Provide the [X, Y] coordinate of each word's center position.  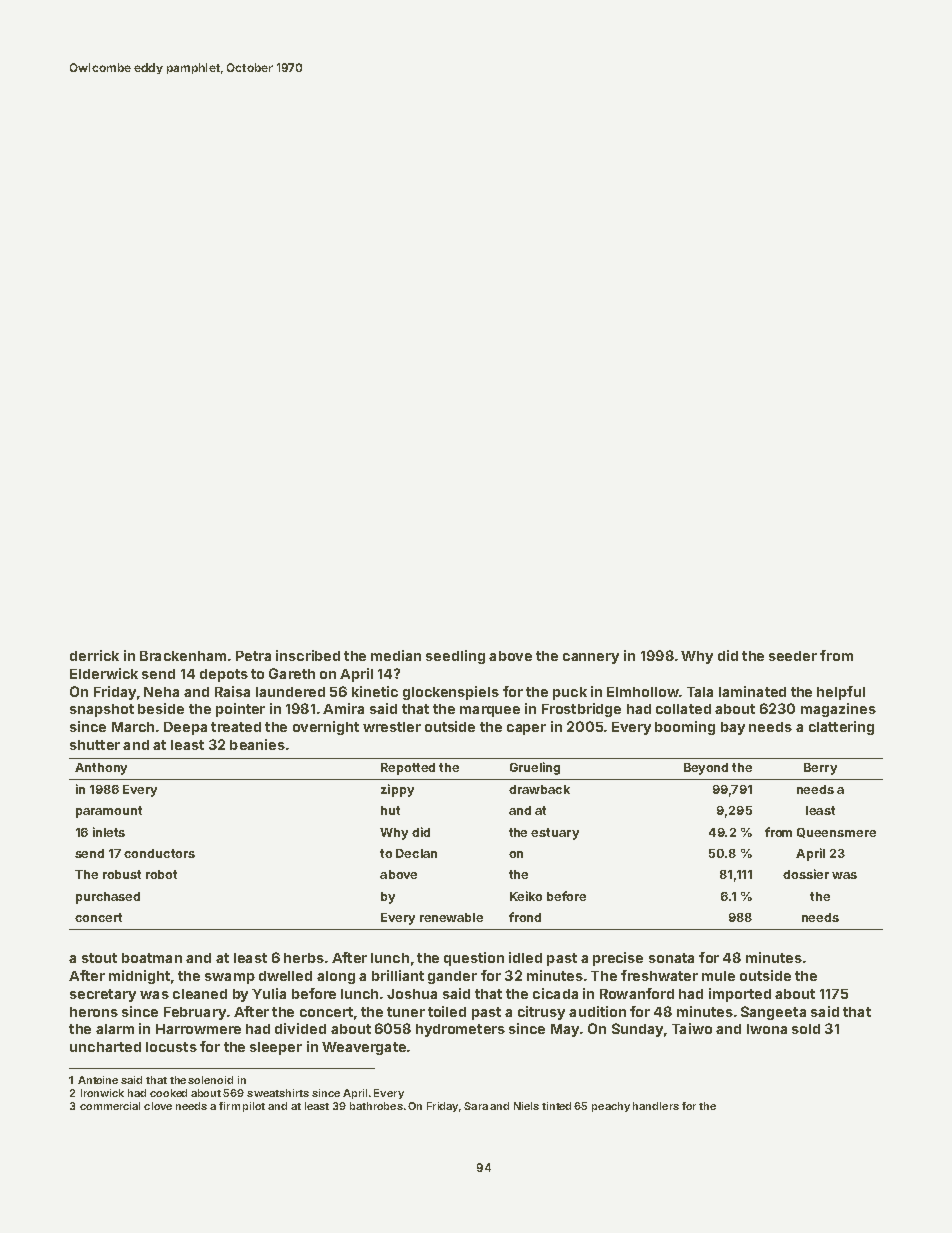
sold [806, 1029]
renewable [451, 917]
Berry [820, 769]
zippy [397, 790]
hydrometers [460, 1030]
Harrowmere [198, 1029]
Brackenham [183, 656]
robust [122, 874]
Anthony [101, 769]
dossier [806, 874]
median [396, 655]
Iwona [767, 1029]
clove [158, 1106]
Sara [476, 1106]
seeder [793, 656]
